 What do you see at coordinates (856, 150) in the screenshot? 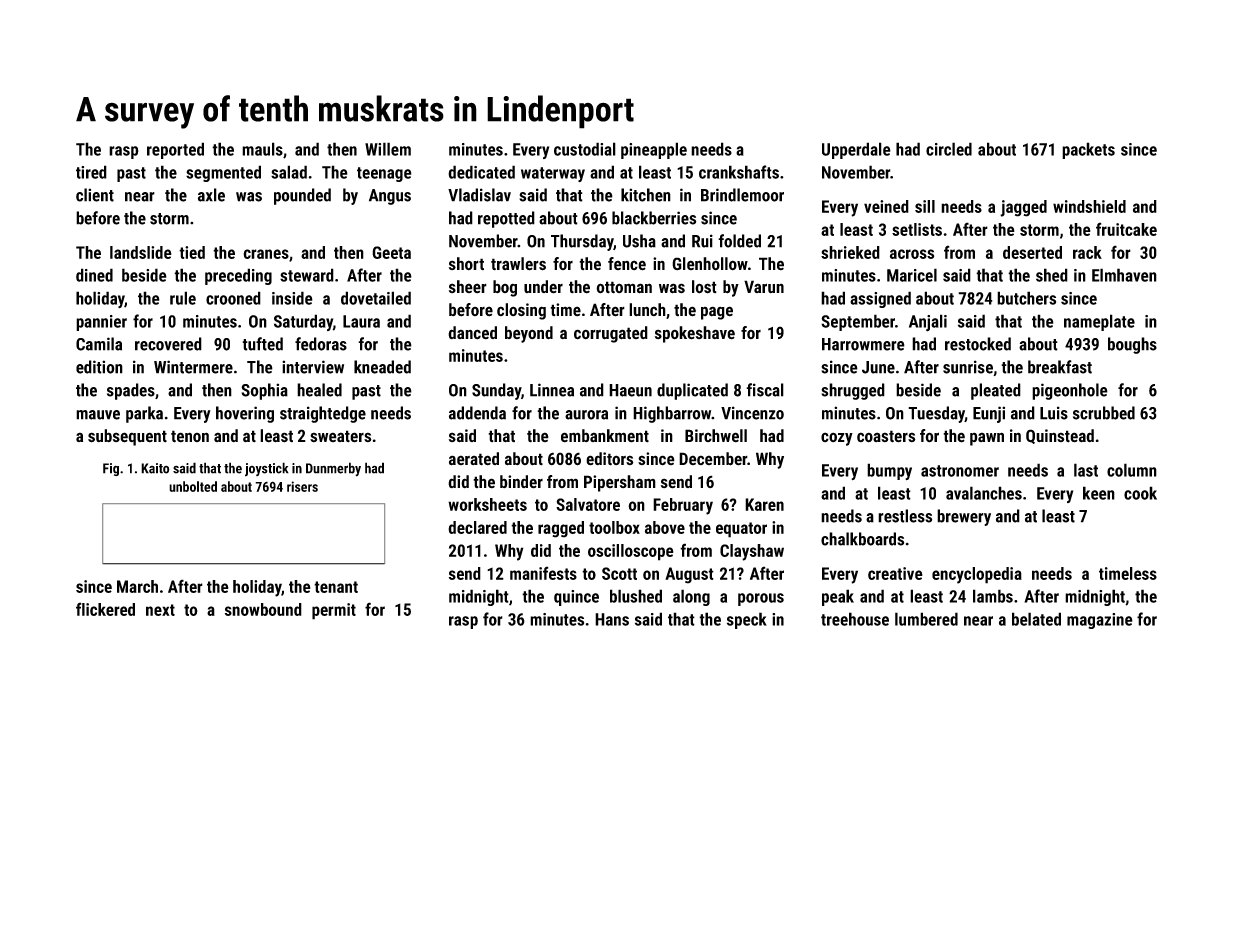
I see `Upperdale` at bounding box center [856, 150].
